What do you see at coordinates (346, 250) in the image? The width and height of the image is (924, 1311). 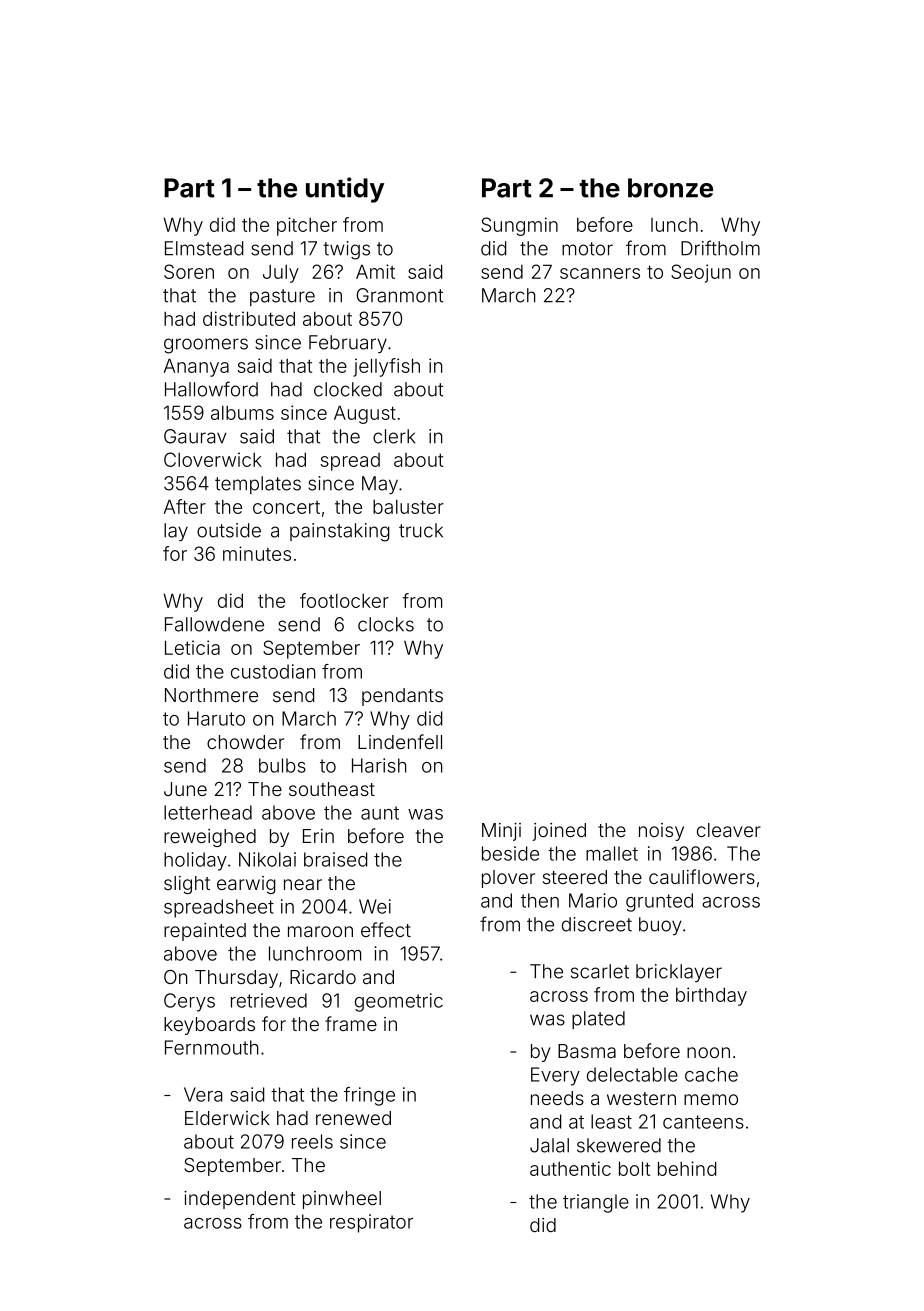 I see `twigs` at bounding box center [346, 250].
